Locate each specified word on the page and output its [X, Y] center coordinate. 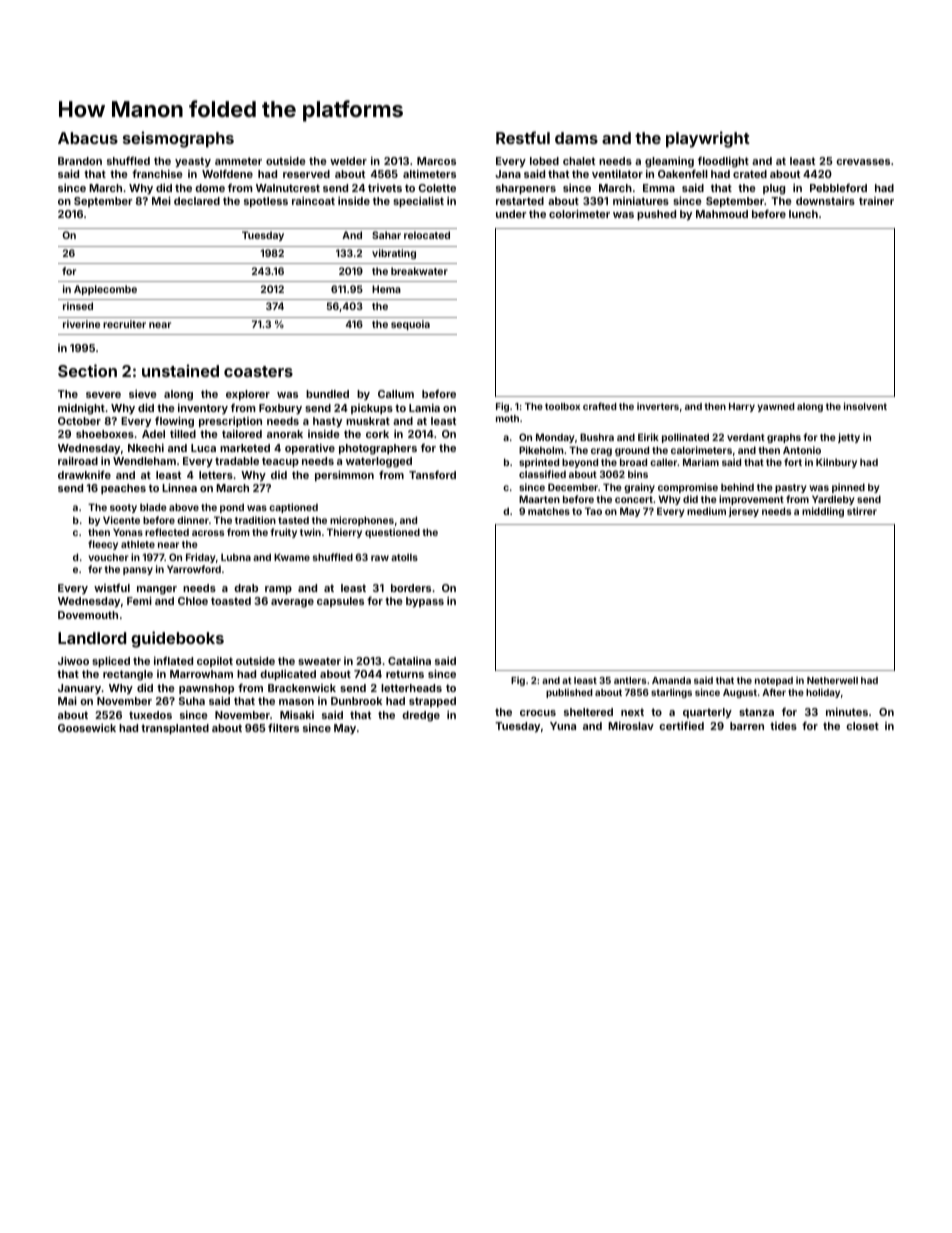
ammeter [238, 161]
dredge [421, 716]
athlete [138, 544]
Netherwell [832, 680]
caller [664, 462]
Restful [523, 137]
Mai [67, 700]
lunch [803, 214]
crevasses [863, 162]
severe [103, 395]
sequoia [410, 325]
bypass [425, 602]
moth [507, 418]
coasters [258, 371]
